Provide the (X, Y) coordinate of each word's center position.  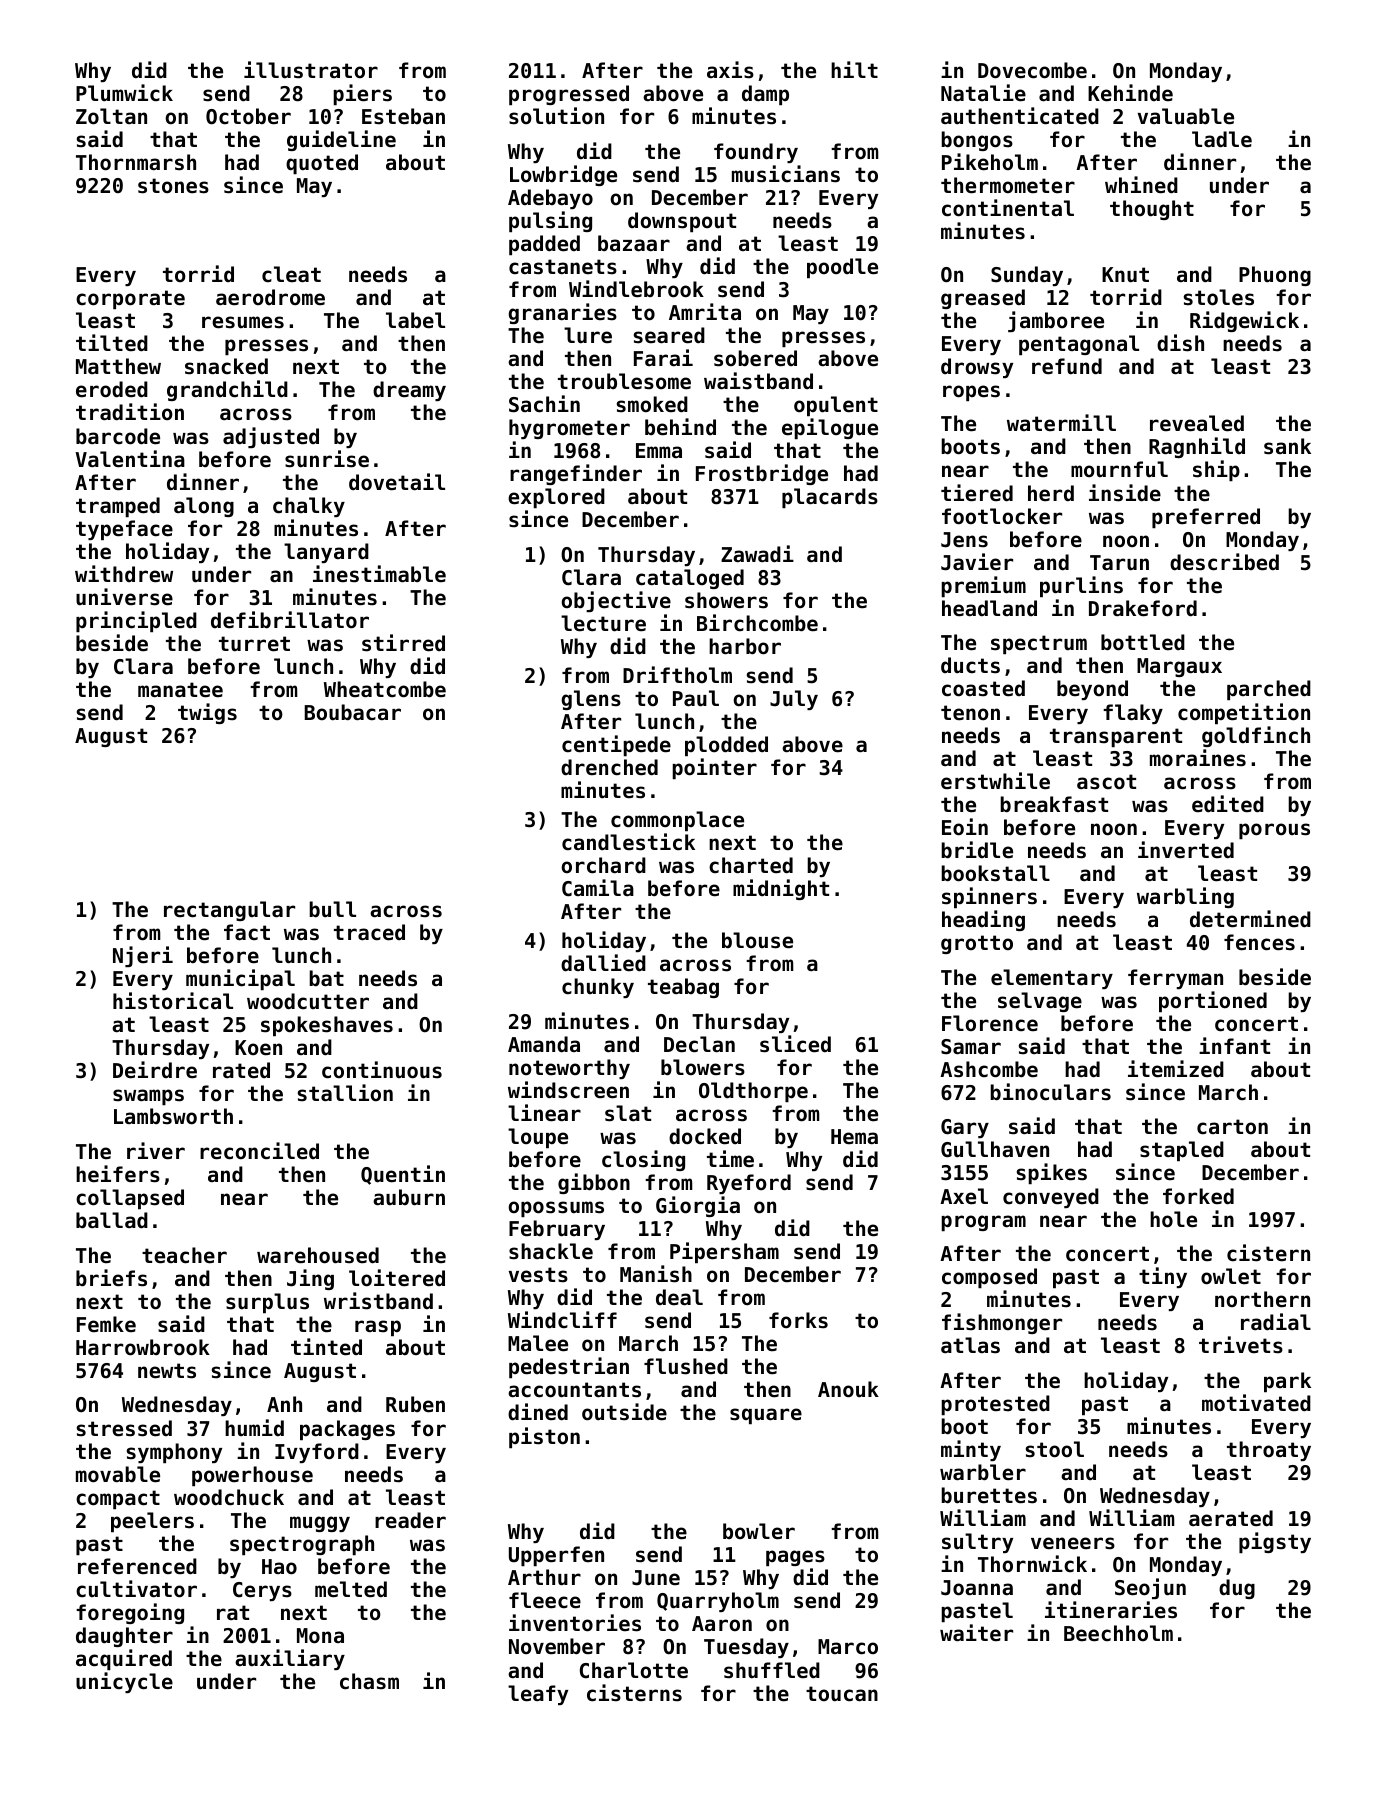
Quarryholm (718, 1602)
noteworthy (569, 1069)
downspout (682, 222)
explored (556, 498)
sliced (795, 1044)
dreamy (409, 391)
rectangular (229, 911)
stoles (1219, 297)
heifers (118, 1174)
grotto (977, 944)
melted (351, 1589)
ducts (970, 665)
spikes (1052, 1173)
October (248, 116)
